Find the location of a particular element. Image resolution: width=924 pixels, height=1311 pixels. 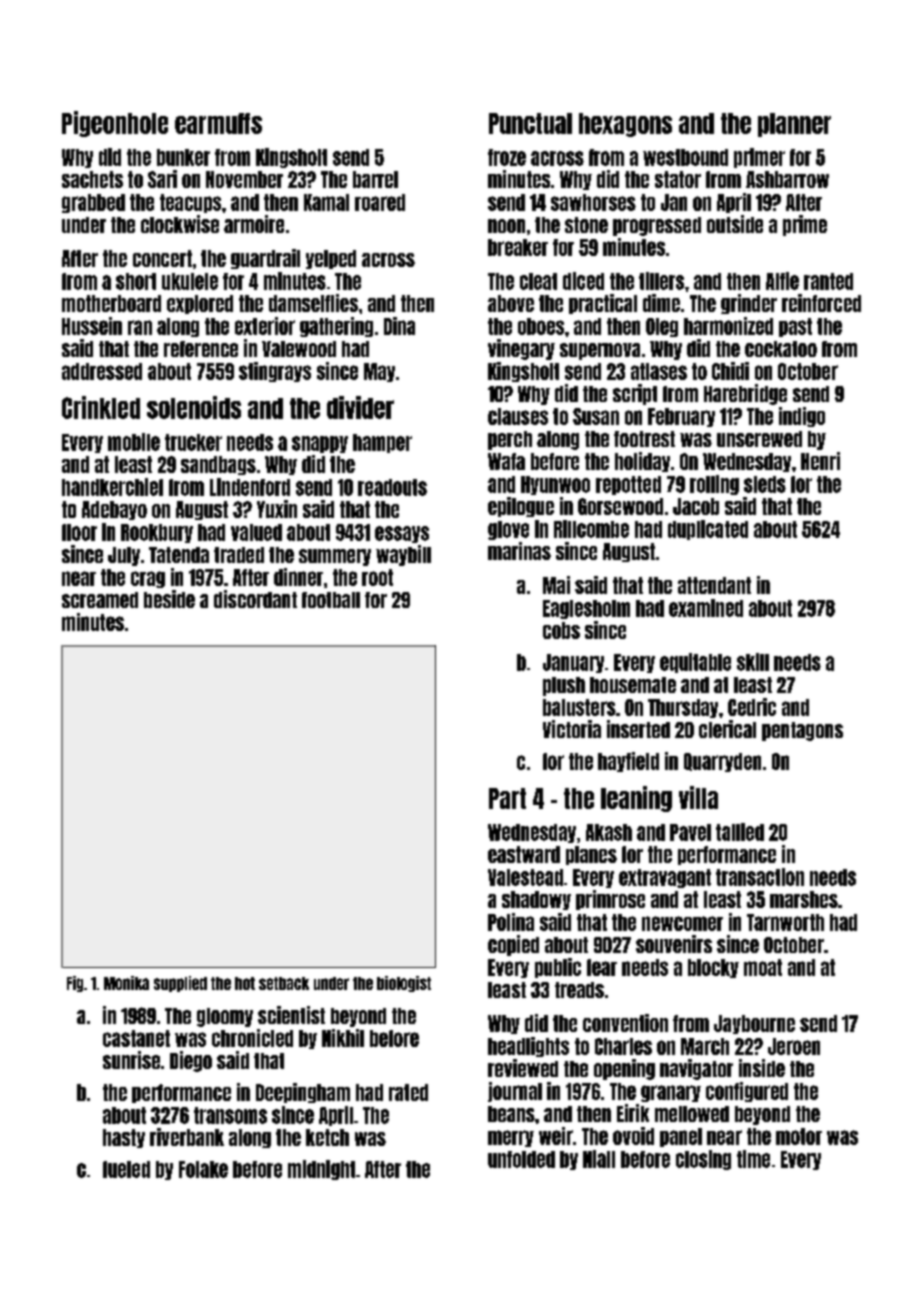

barrel is located at coordinates (375, 179).
